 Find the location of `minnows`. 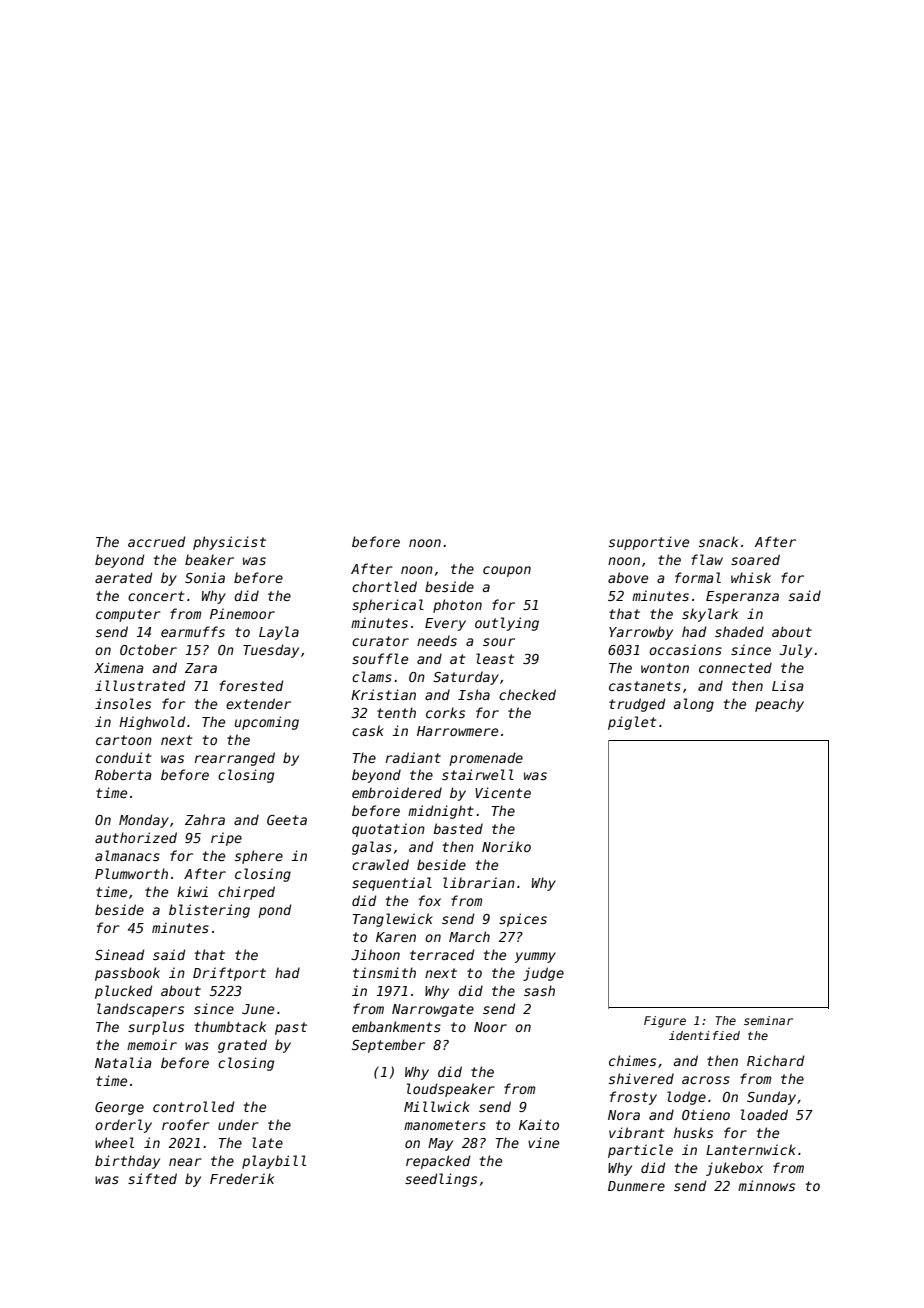

minnows is located at coordinates (766, 1185).
